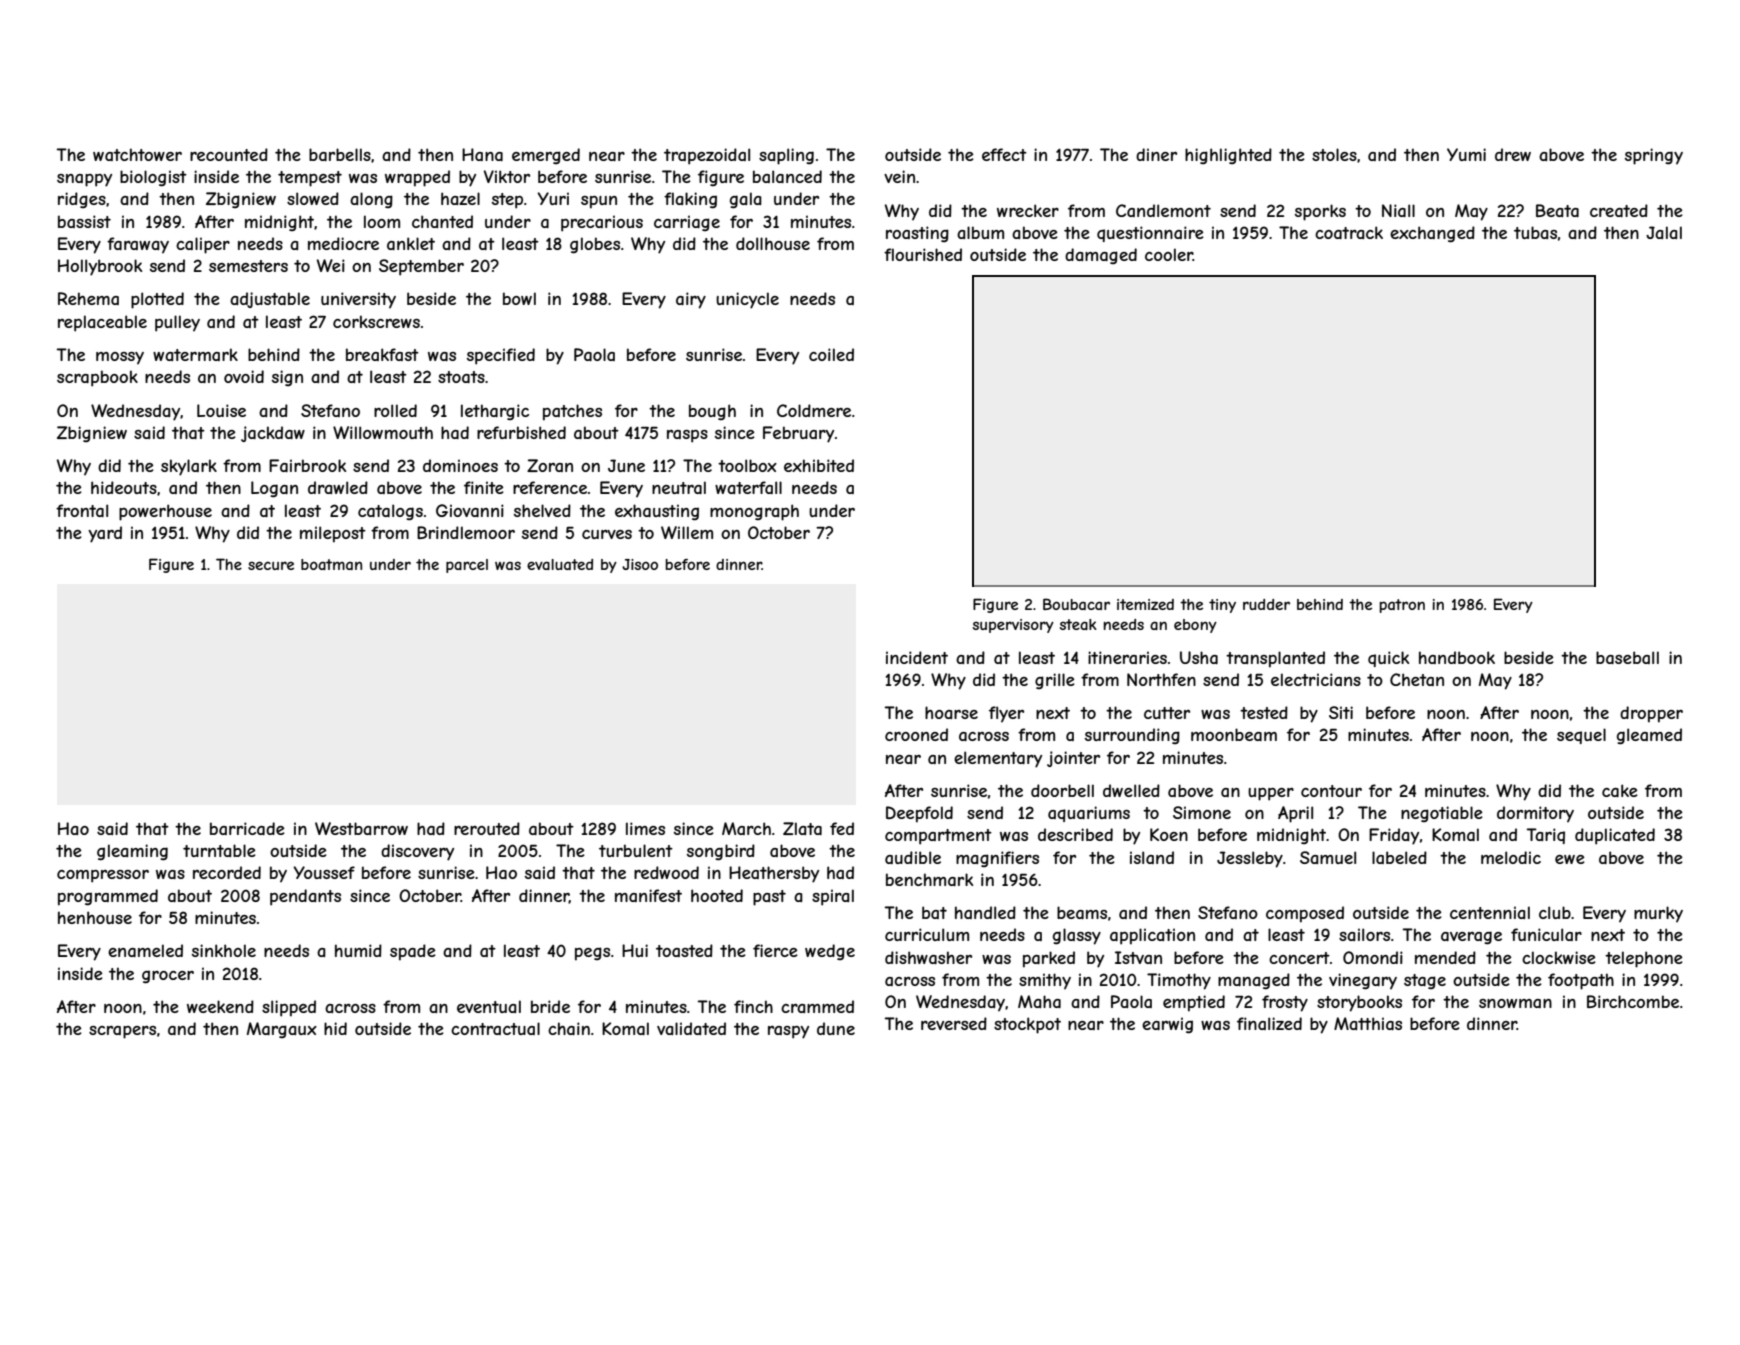  I want to click on Coldmere, so click(814, 410).
